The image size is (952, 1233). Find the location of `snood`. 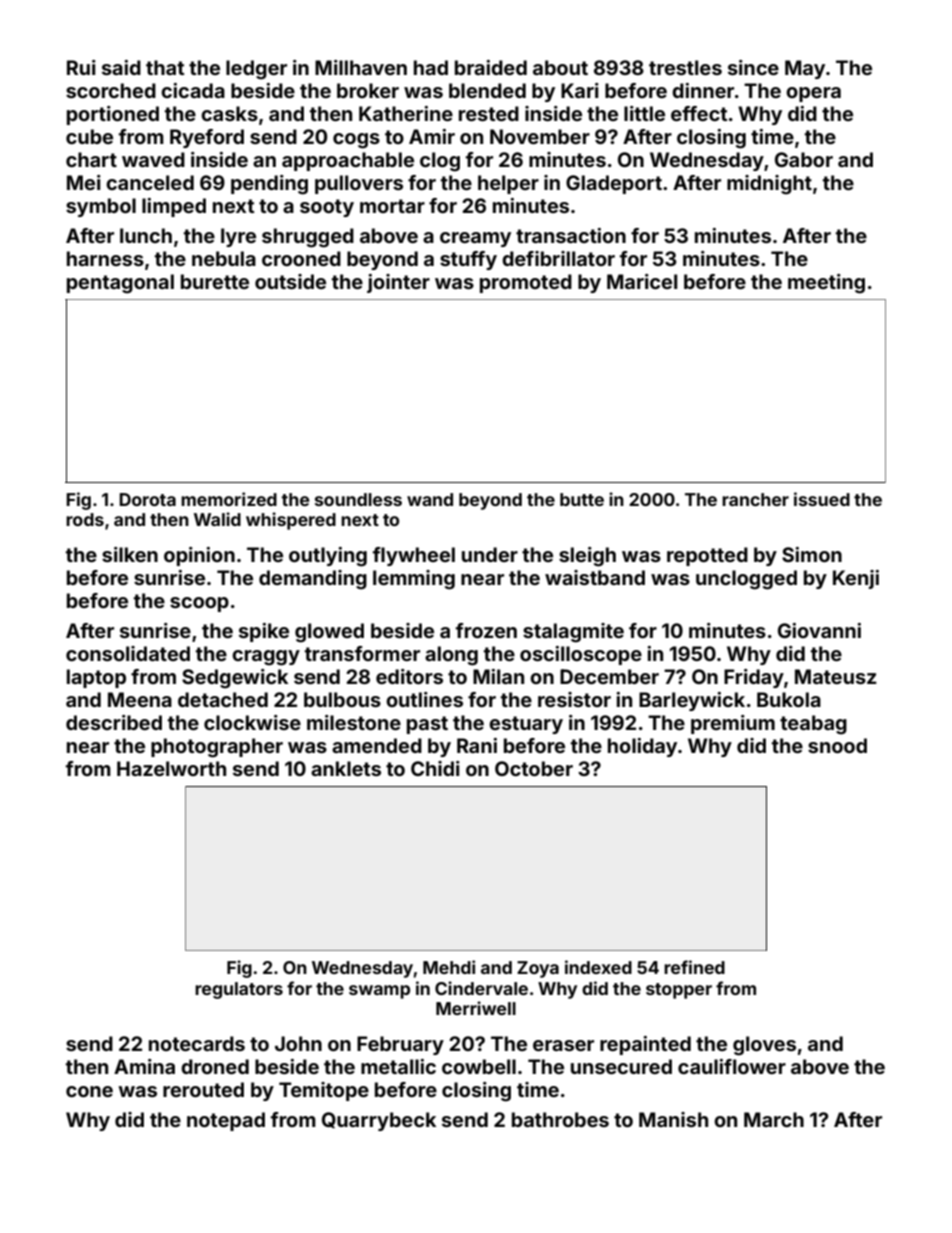

snood is located at coordinates (837, 745).
